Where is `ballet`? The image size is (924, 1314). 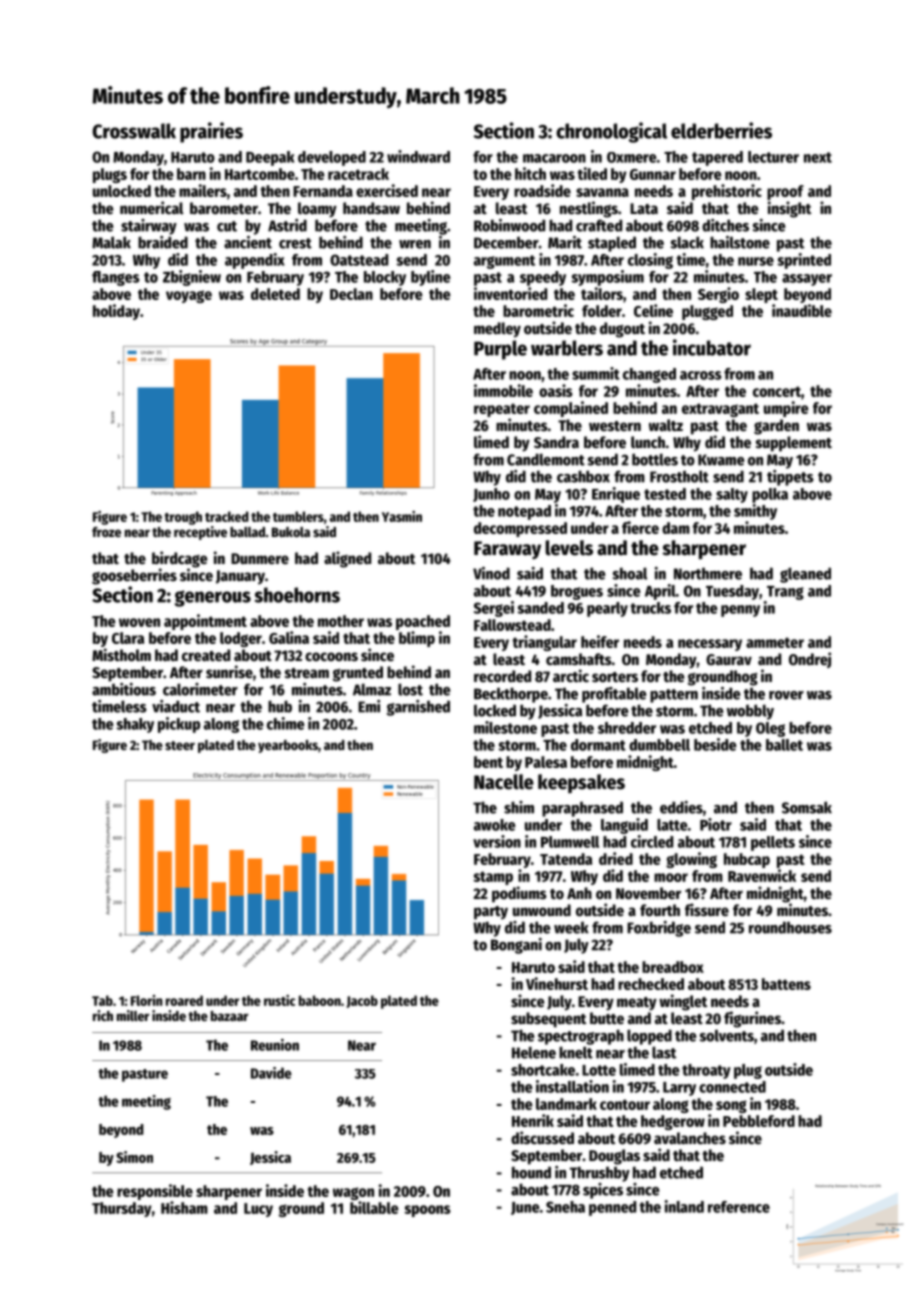
ballet is located at coordinates (784, 745).
